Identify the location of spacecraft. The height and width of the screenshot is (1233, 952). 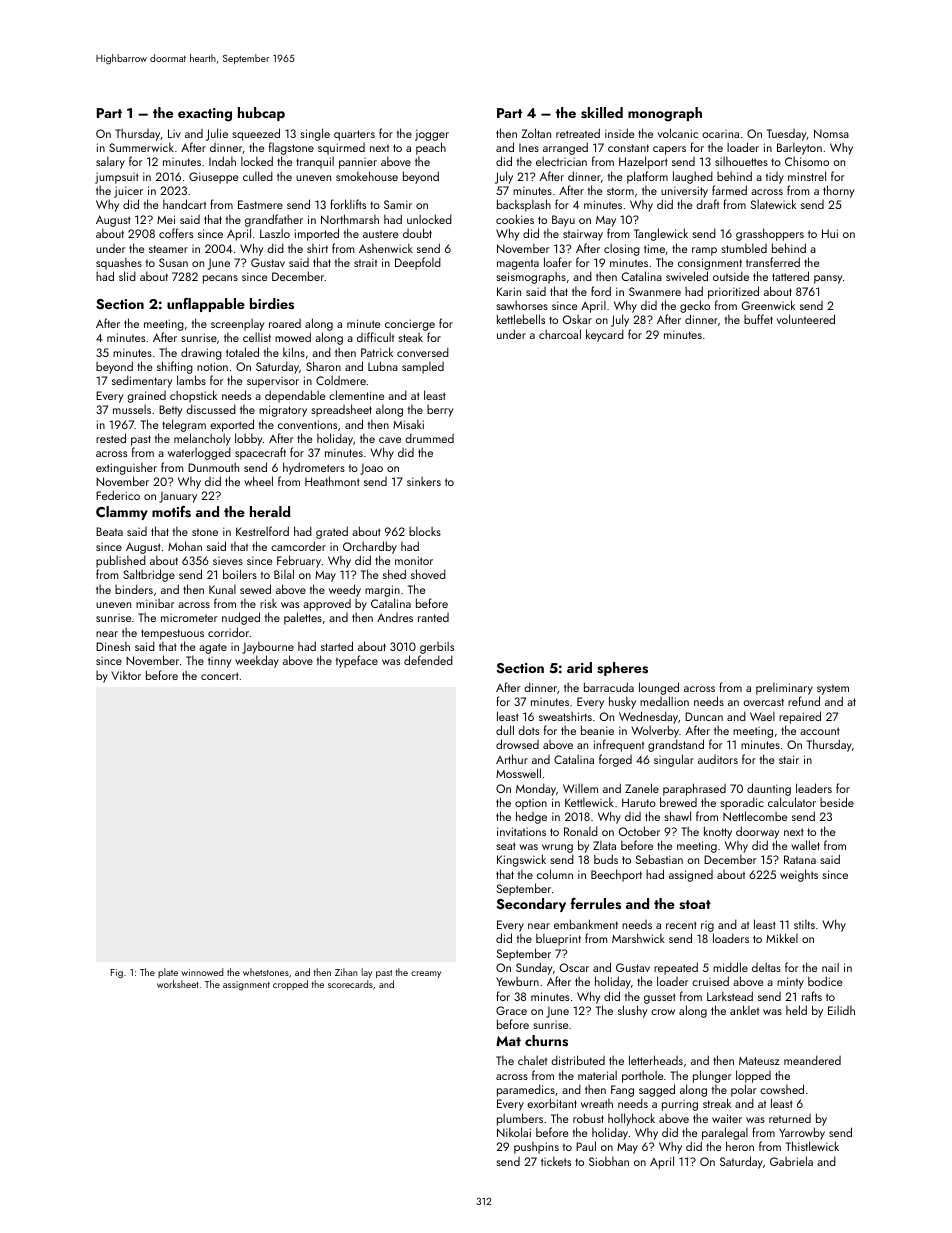
(260, 453).
